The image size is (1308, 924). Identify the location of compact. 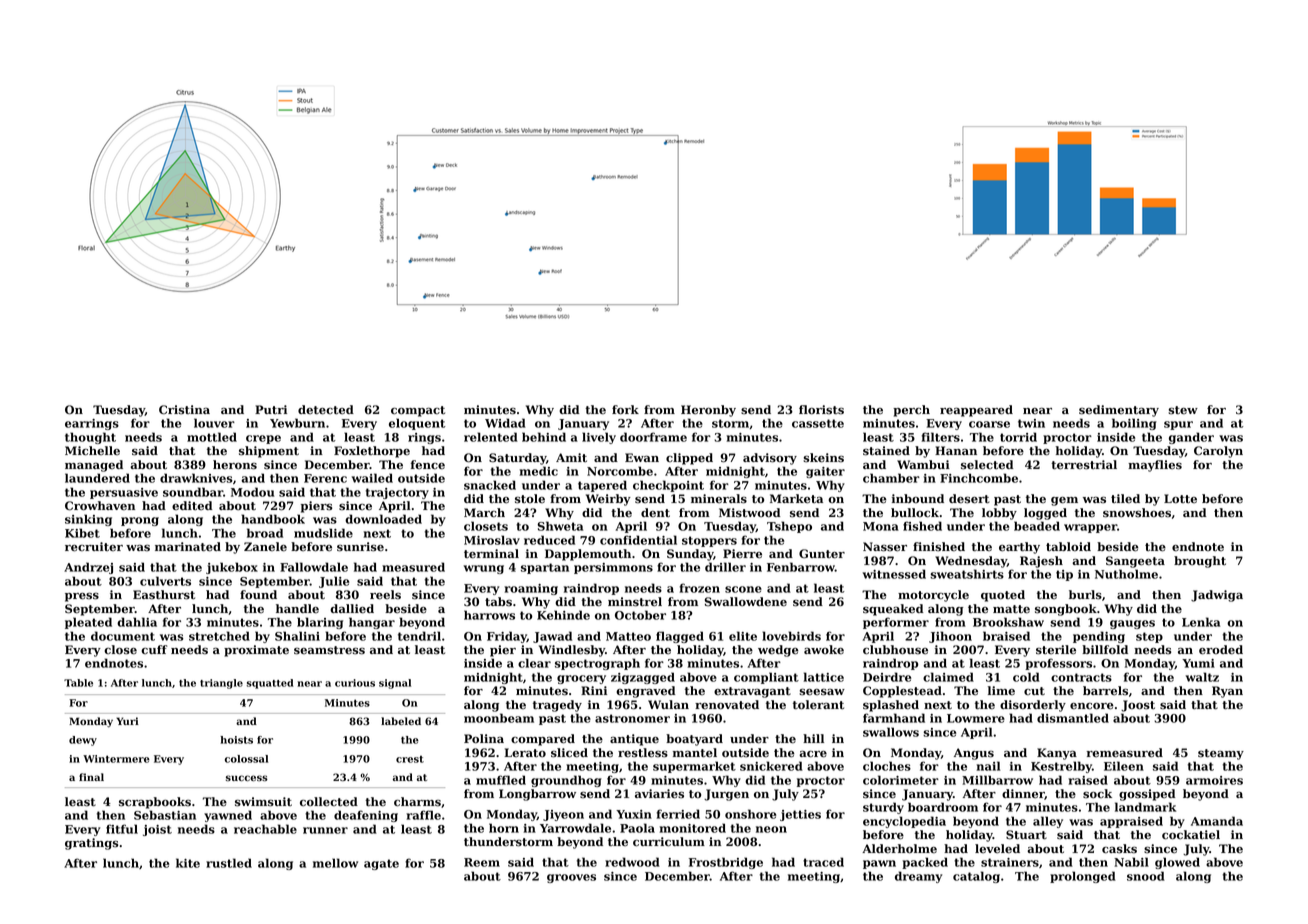
(418, 411).
